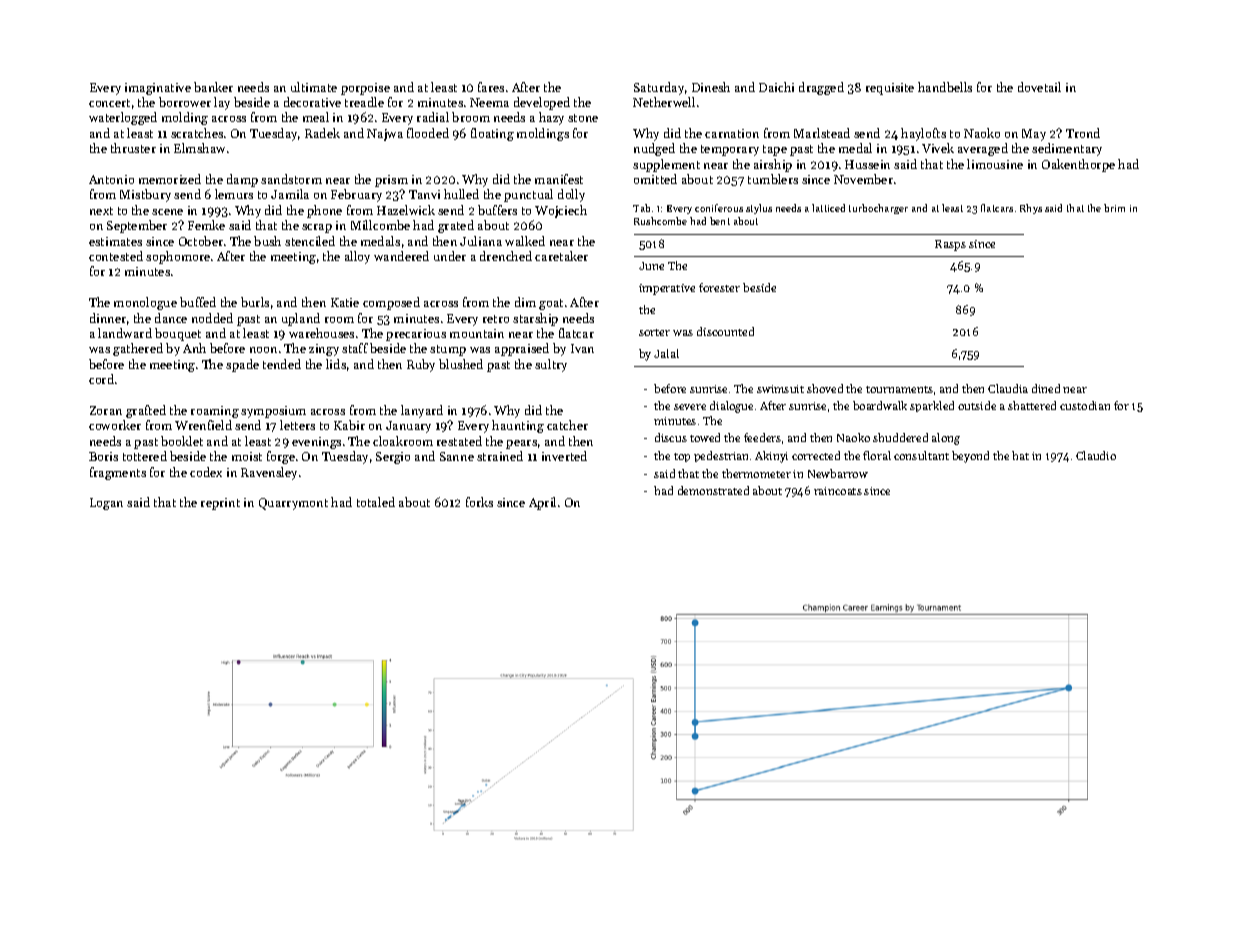 The height and width of the screenshot is (952, 1233). I want to click on Marlstead, so click(822, 133).
